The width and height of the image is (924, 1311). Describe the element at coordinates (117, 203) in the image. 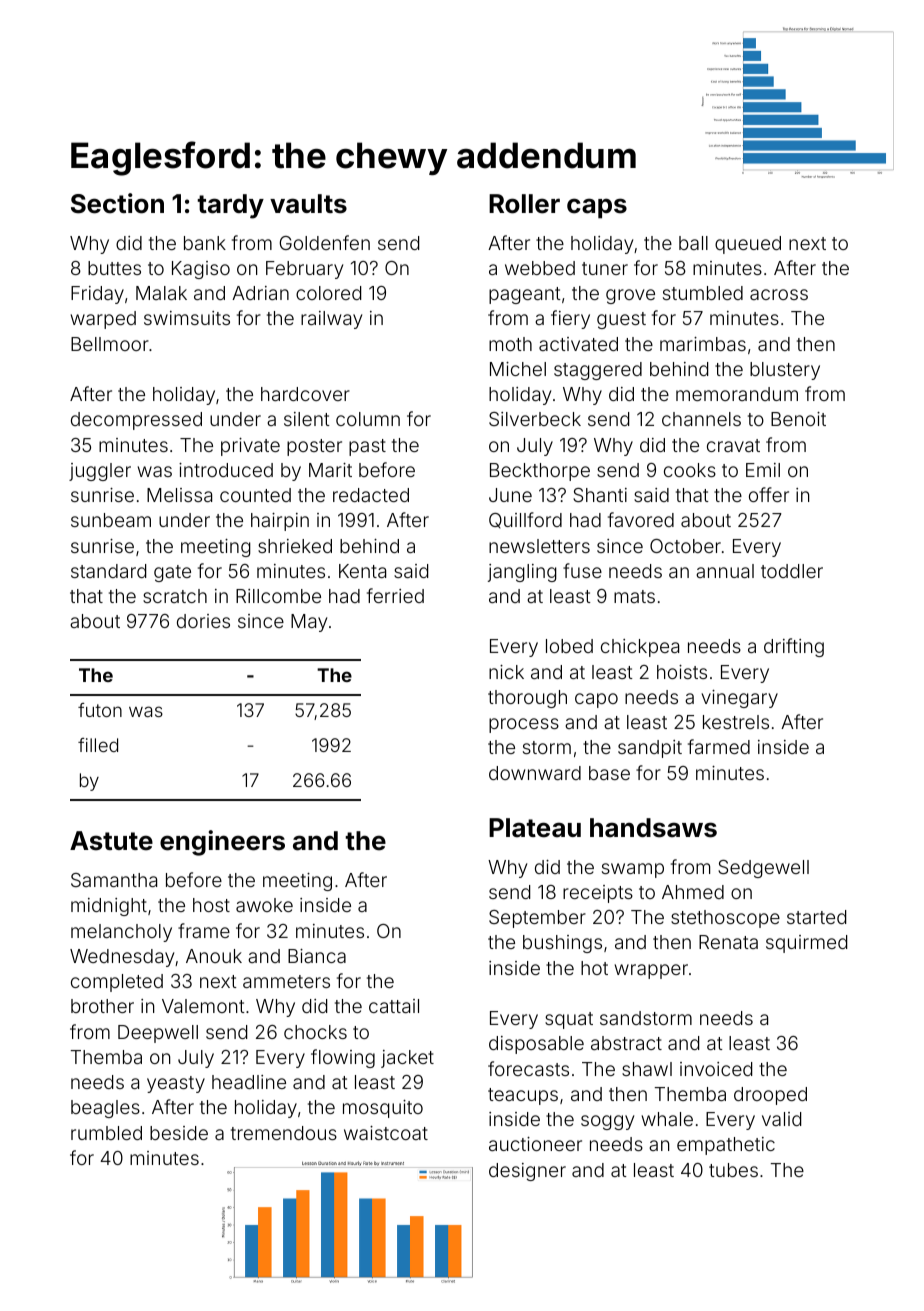

I see `Section` at that location.
